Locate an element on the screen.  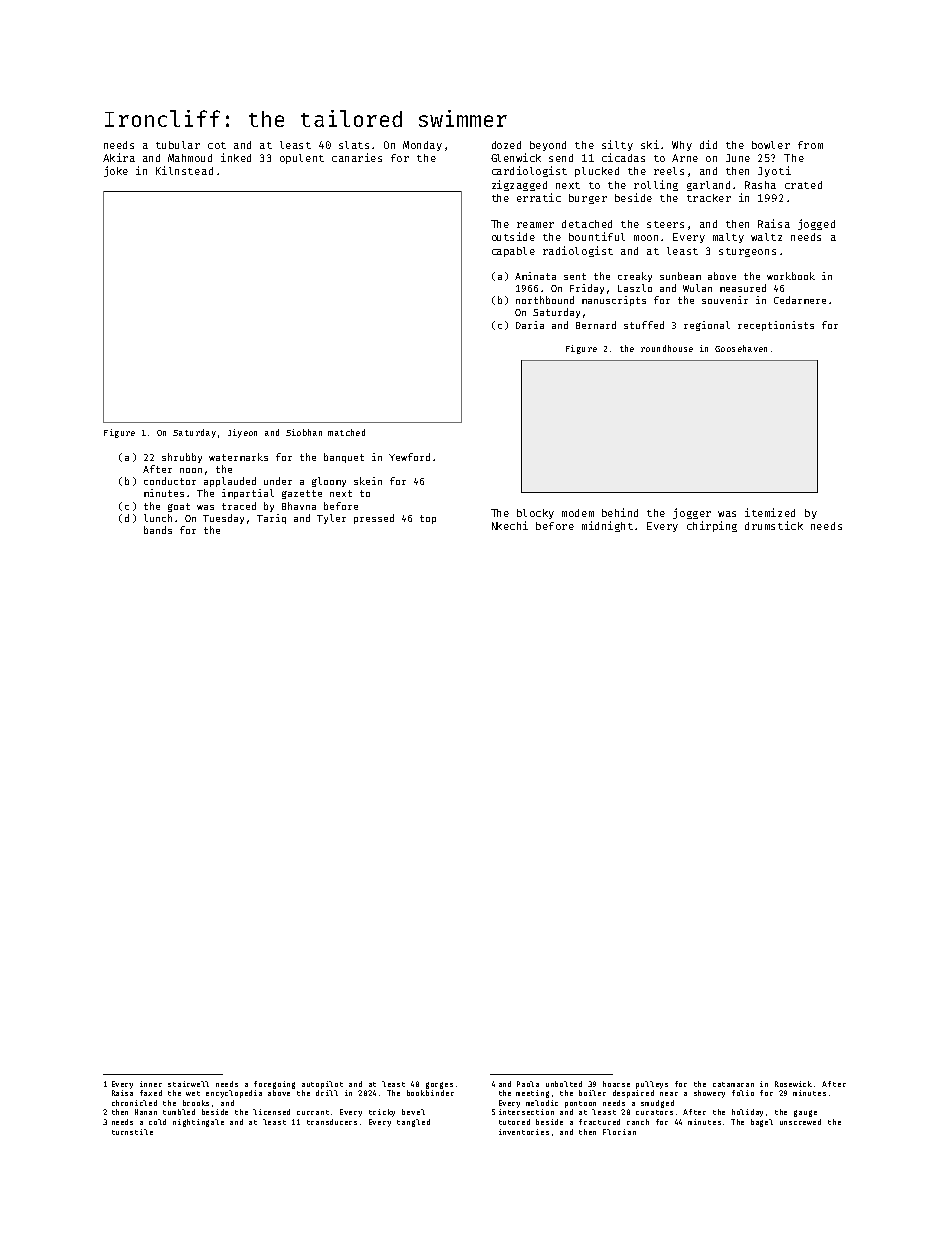
joke is located at coordinates (116, 171).
